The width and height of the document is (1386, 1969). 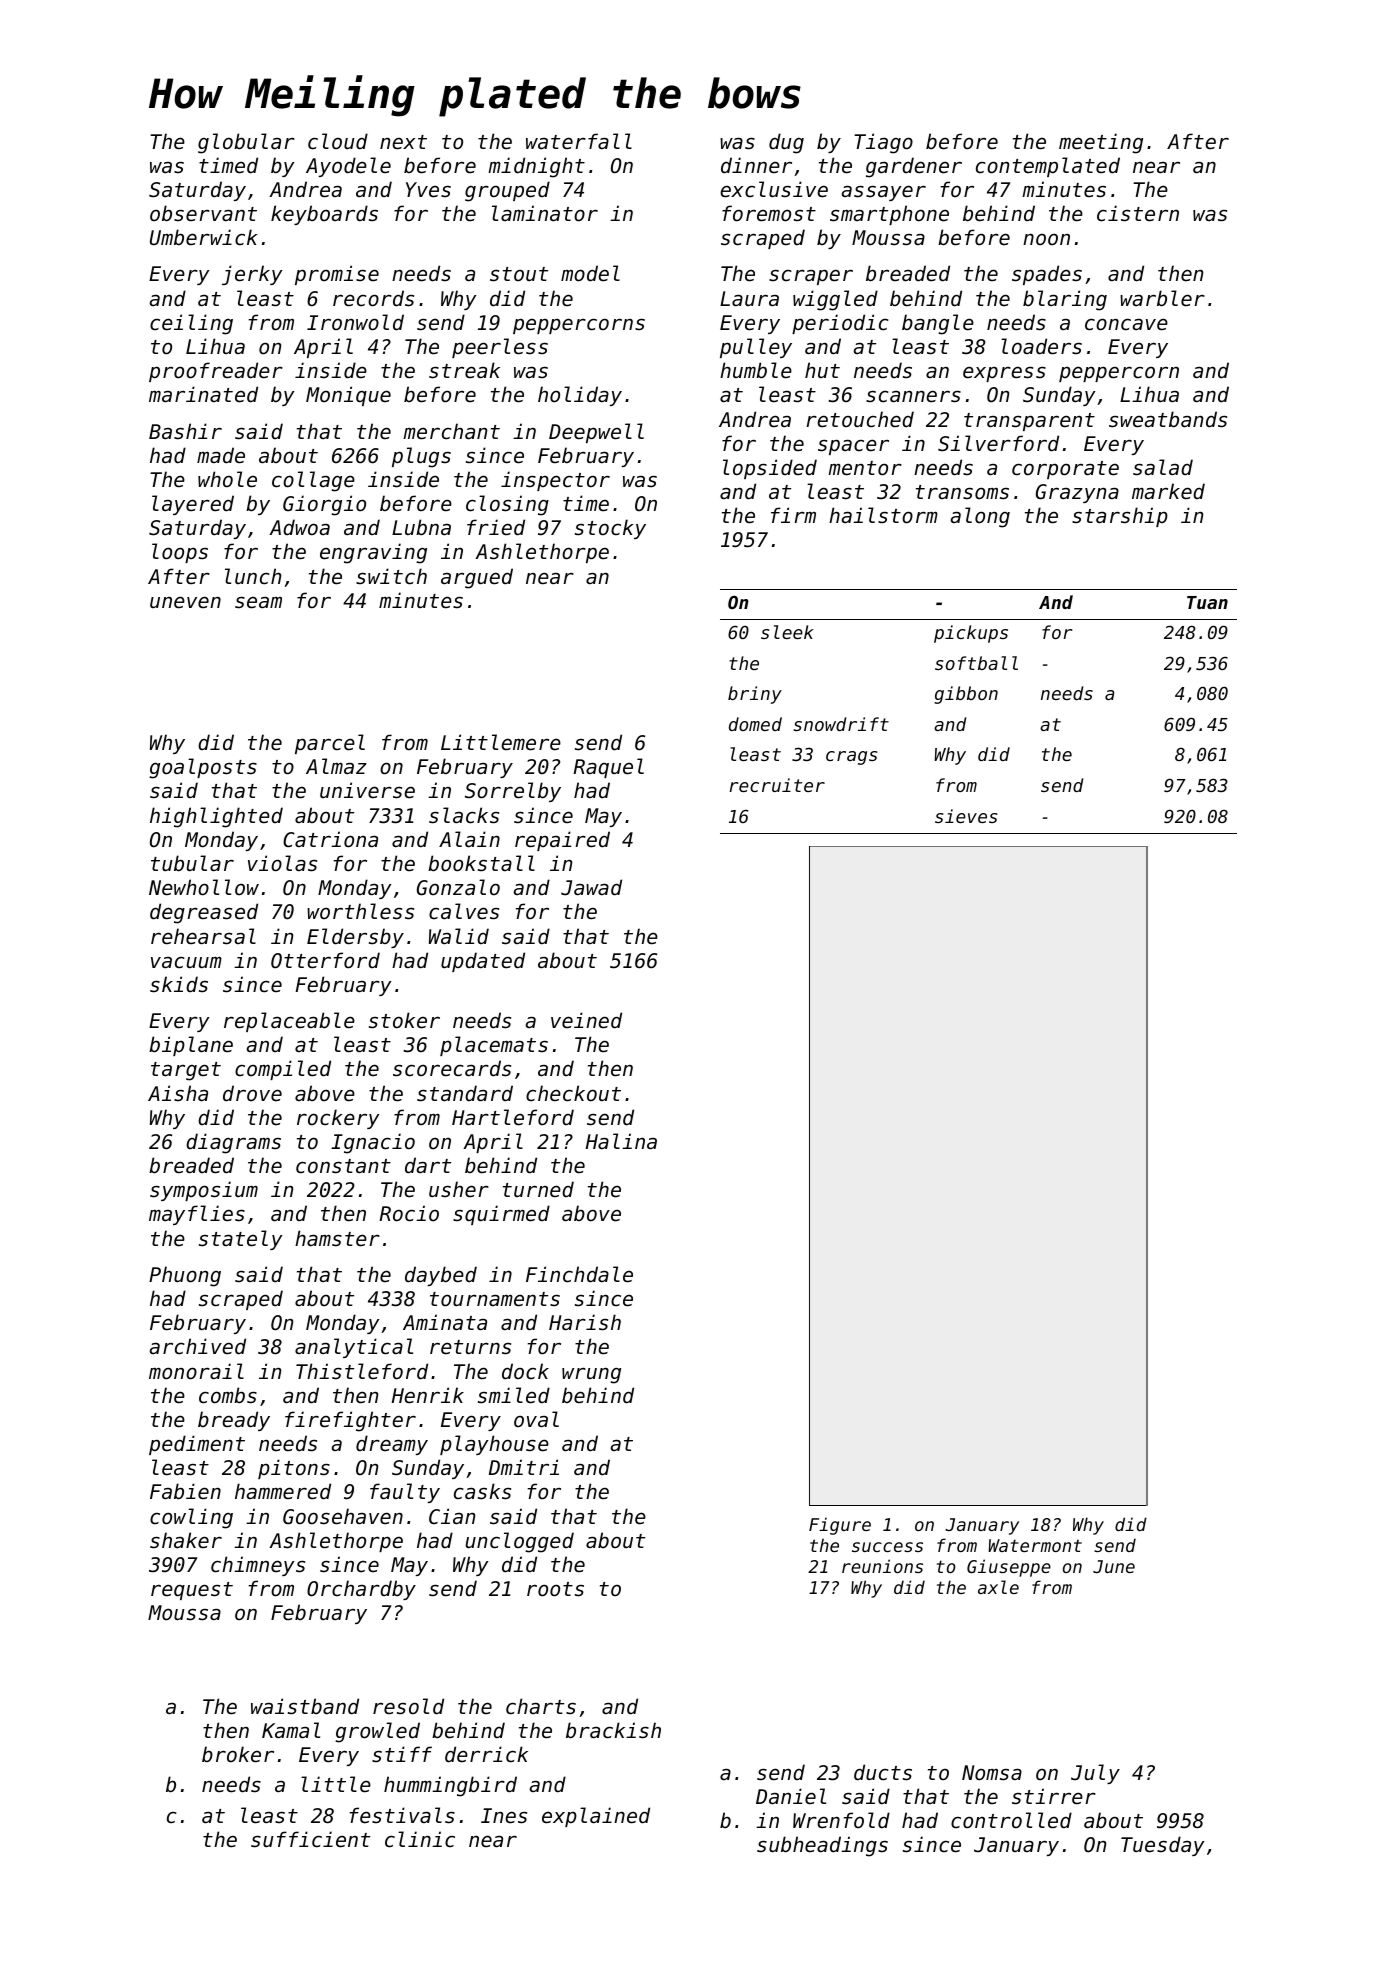 I want to click on Watermont, so click(x=1035, y=1545).
